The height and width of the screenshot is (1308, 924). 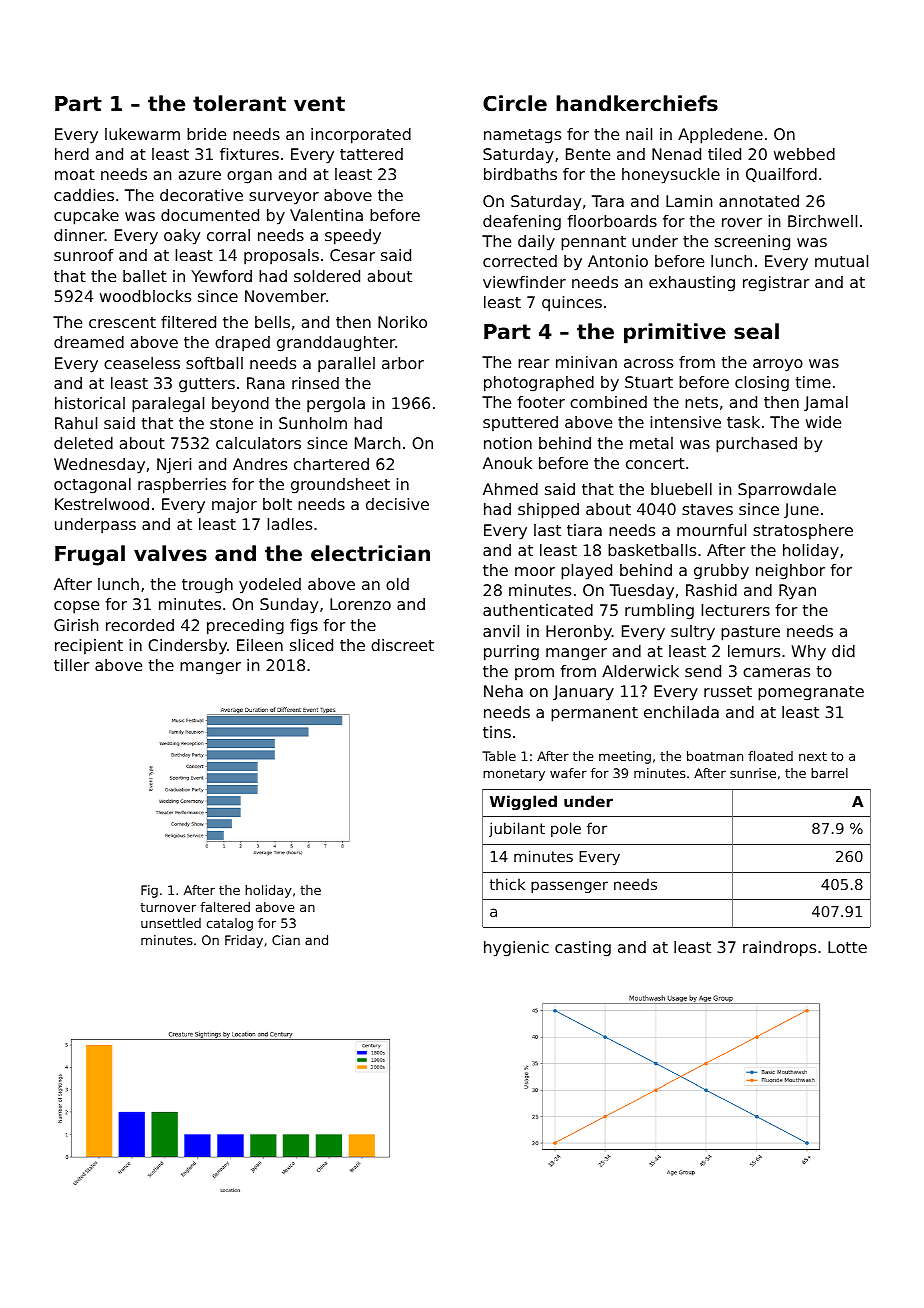 What do you see at coordinates (637, 103) in the screenshot?
I see `handkerchiefs` at bounding box center [637, 103].
